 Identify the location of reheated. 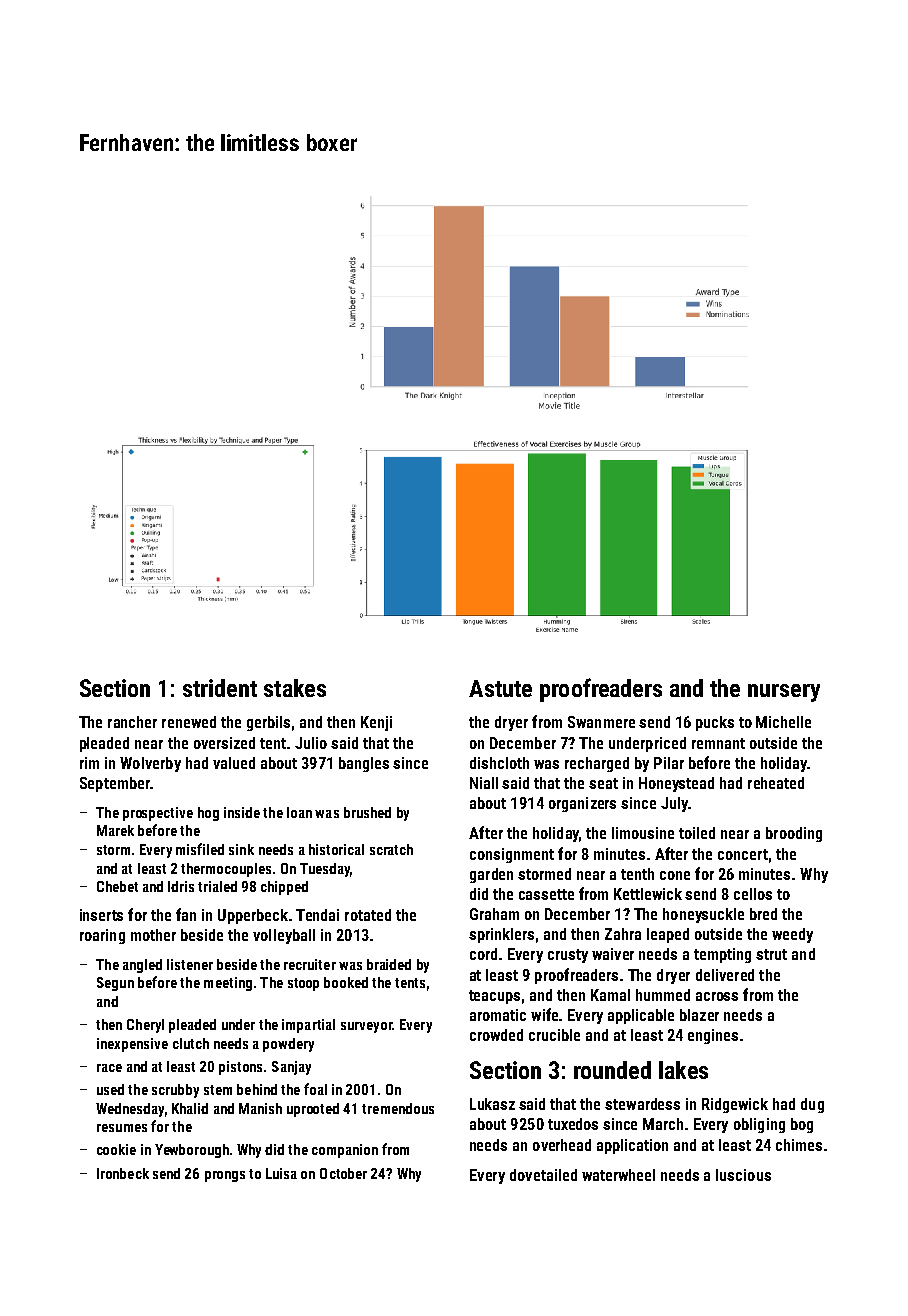
(776, 783).
